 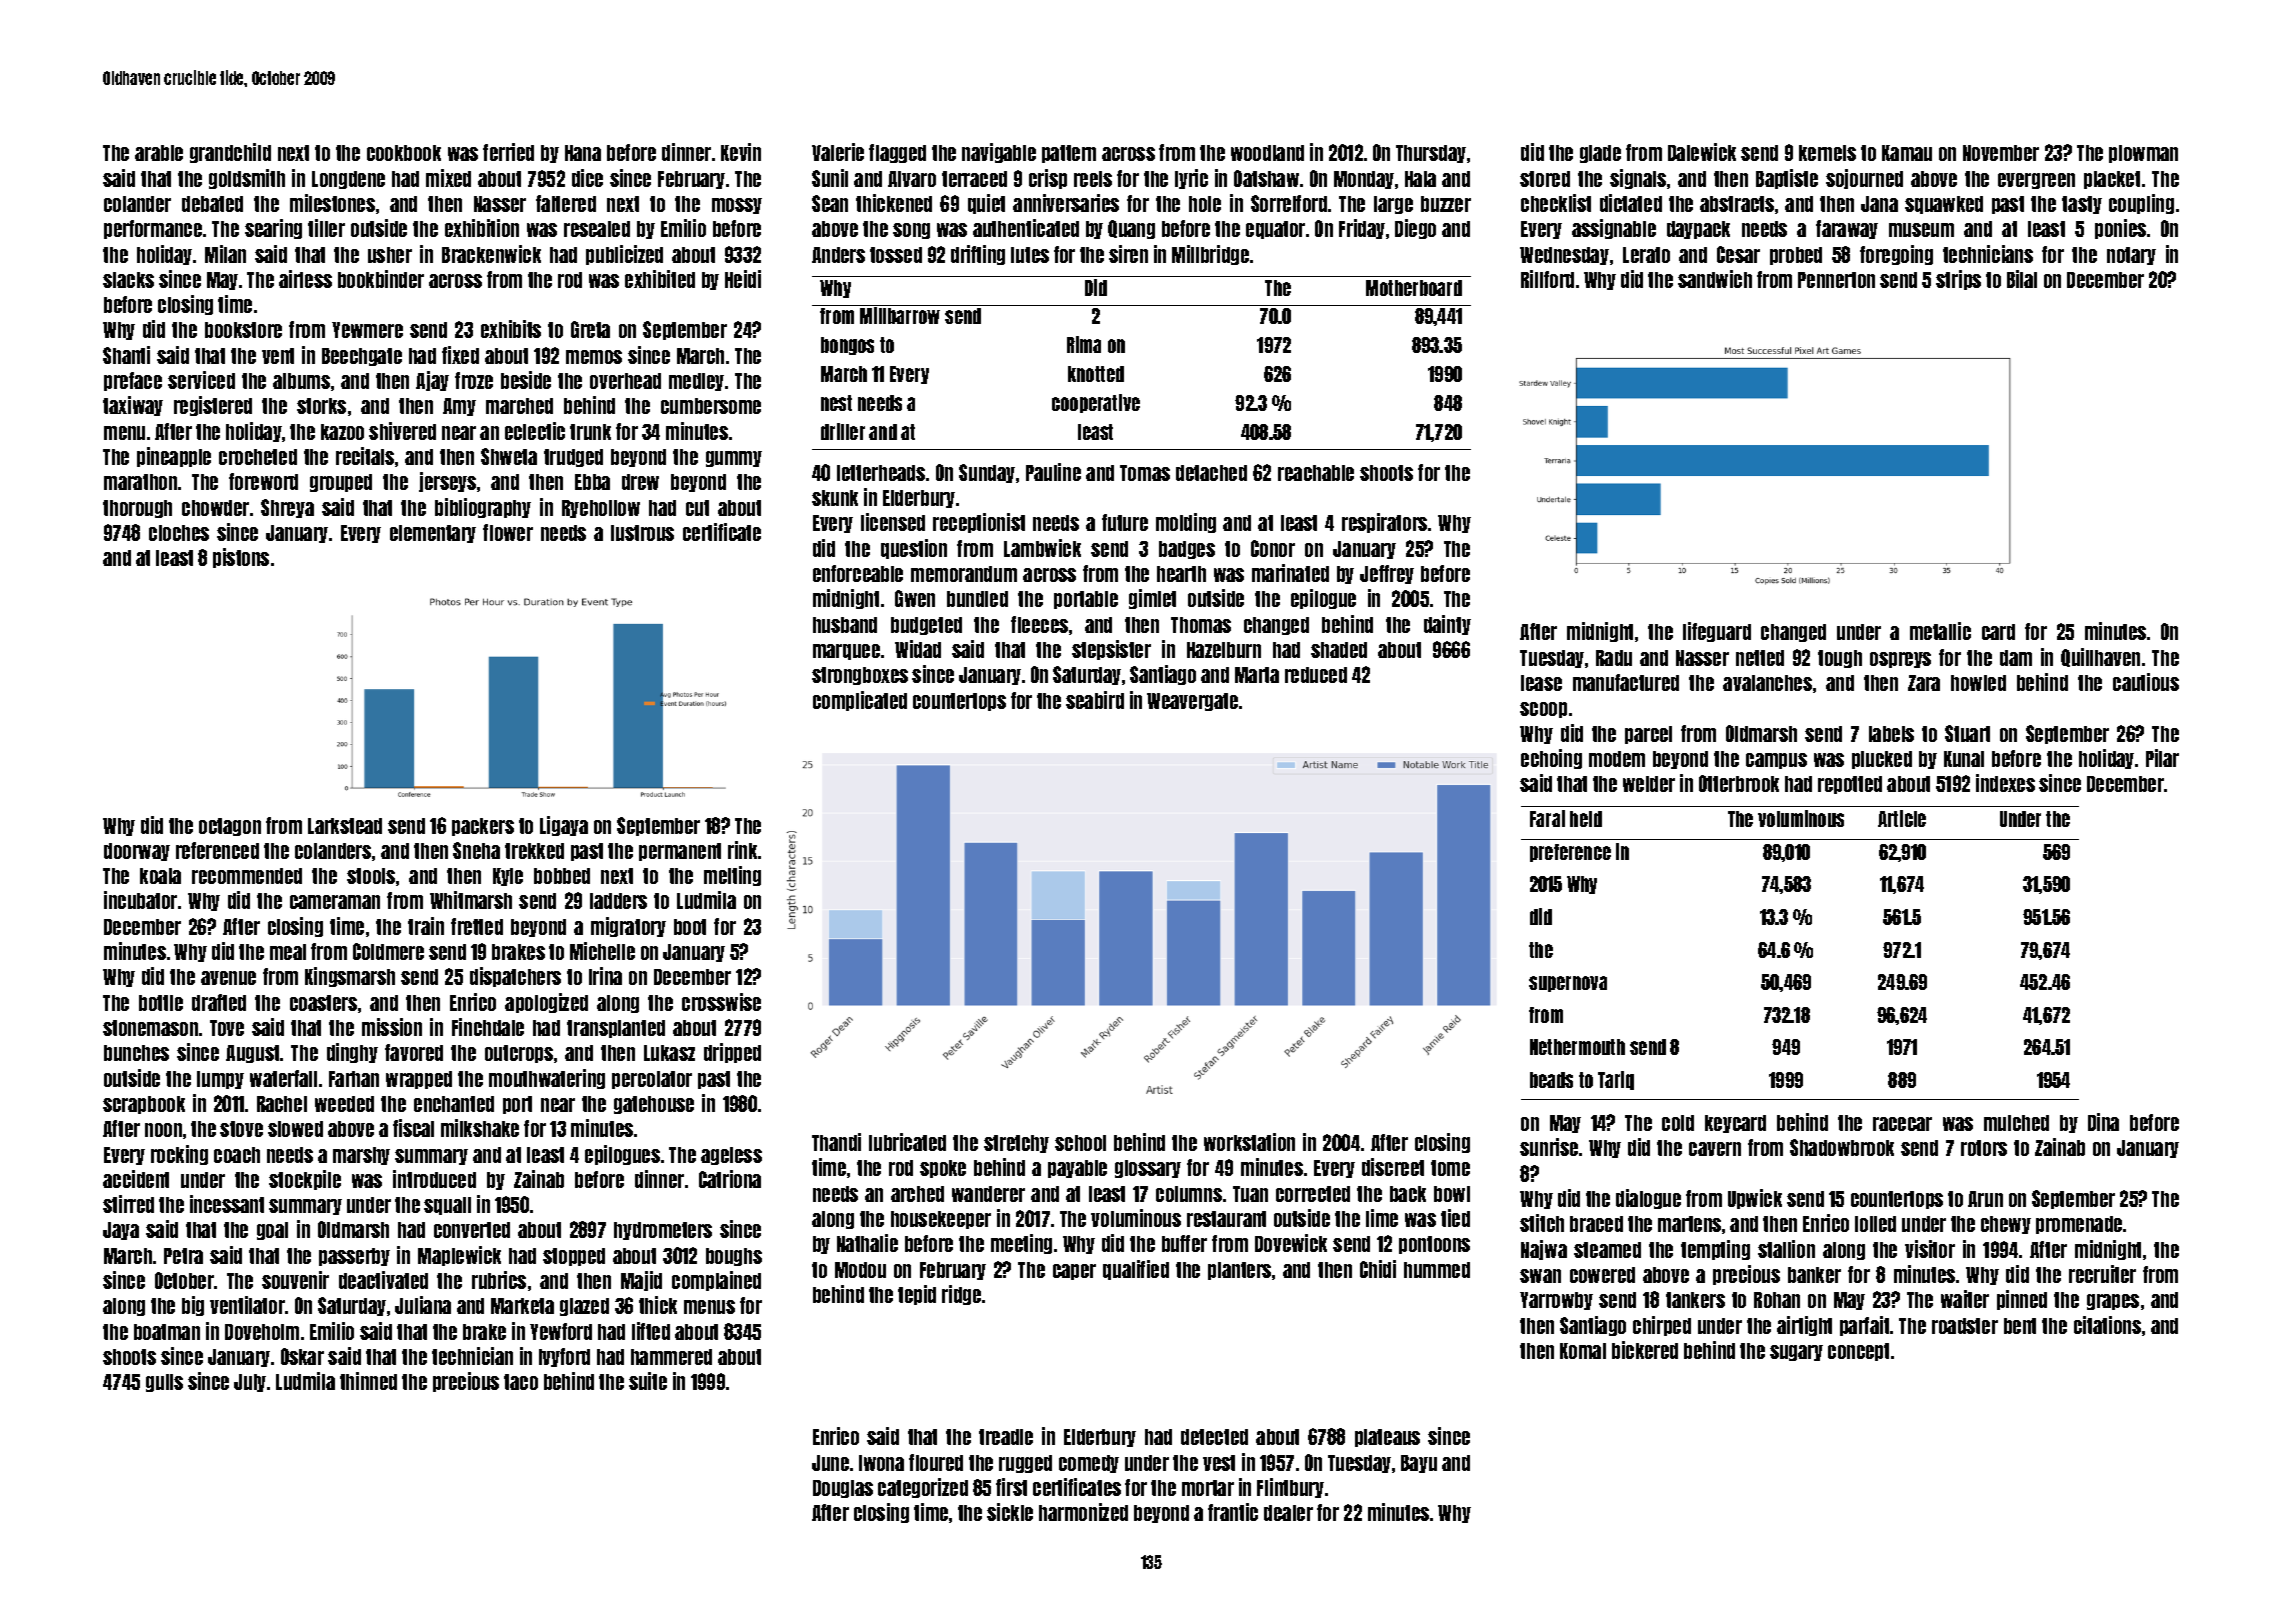 I want to click on hammered, so click(x=671, y=1357).
